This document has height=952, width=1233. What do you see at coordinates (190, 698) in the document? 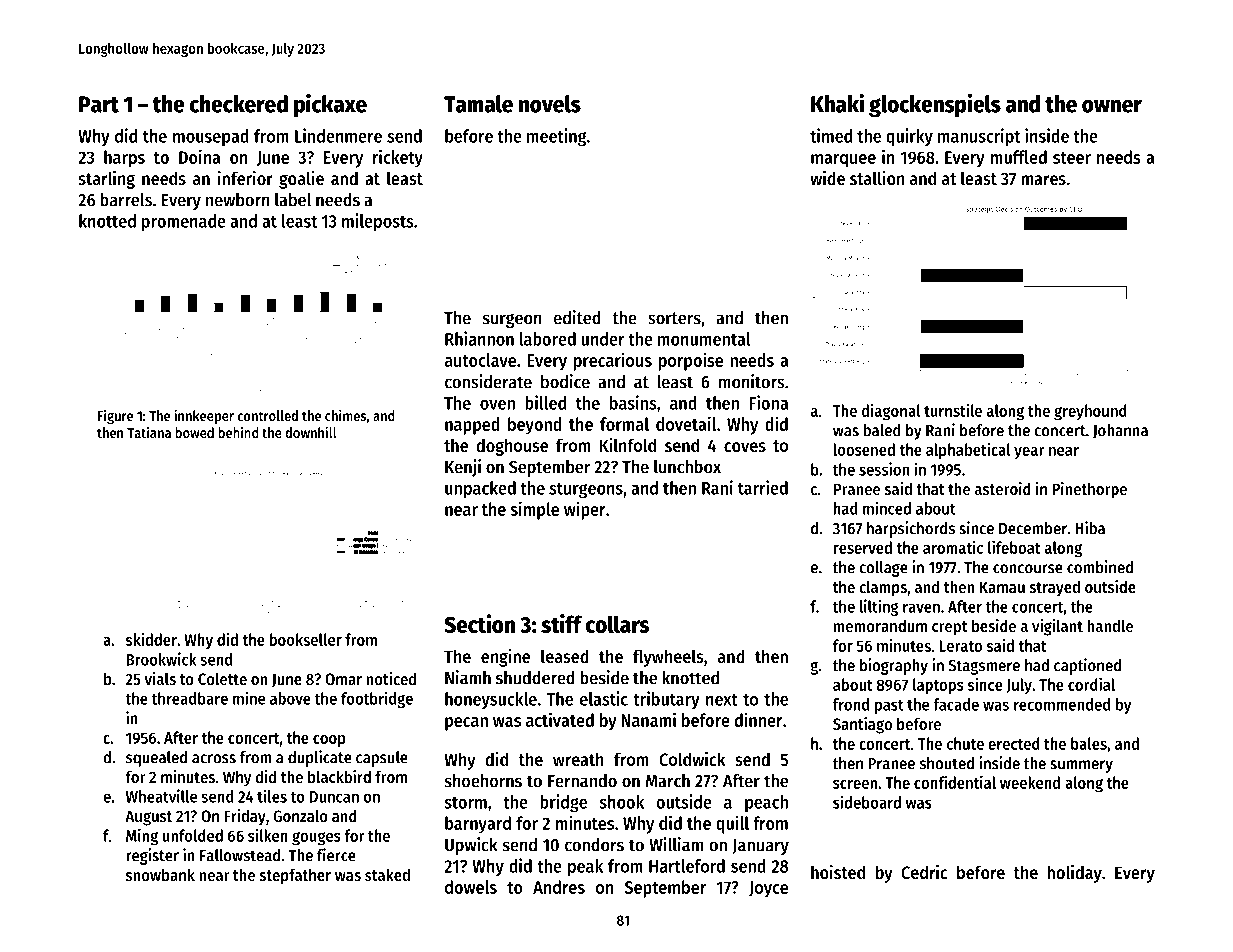
I see `threadbare` at bounding box center [190, 698].
